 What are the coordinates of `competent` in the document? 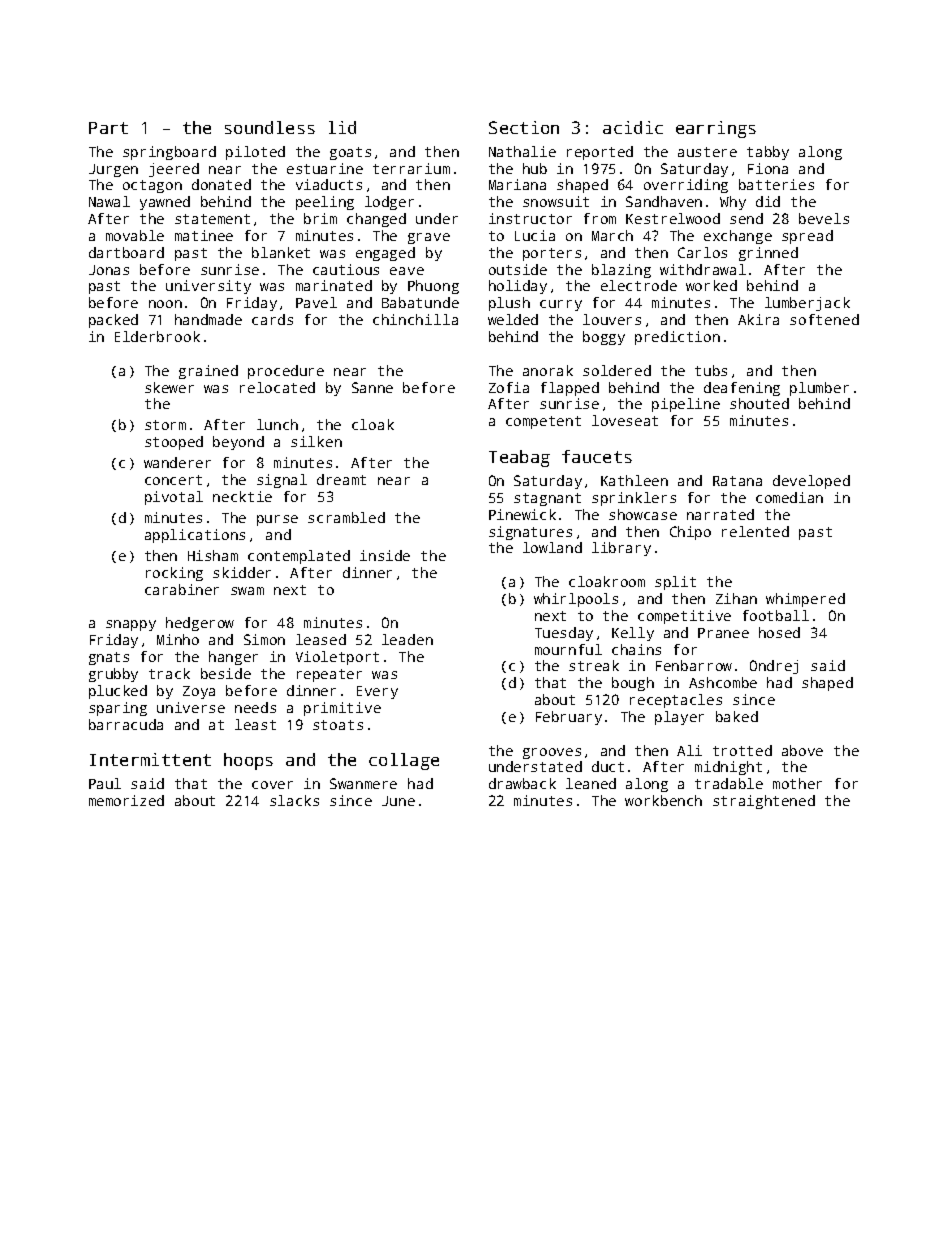 It's located at (543, 422).
